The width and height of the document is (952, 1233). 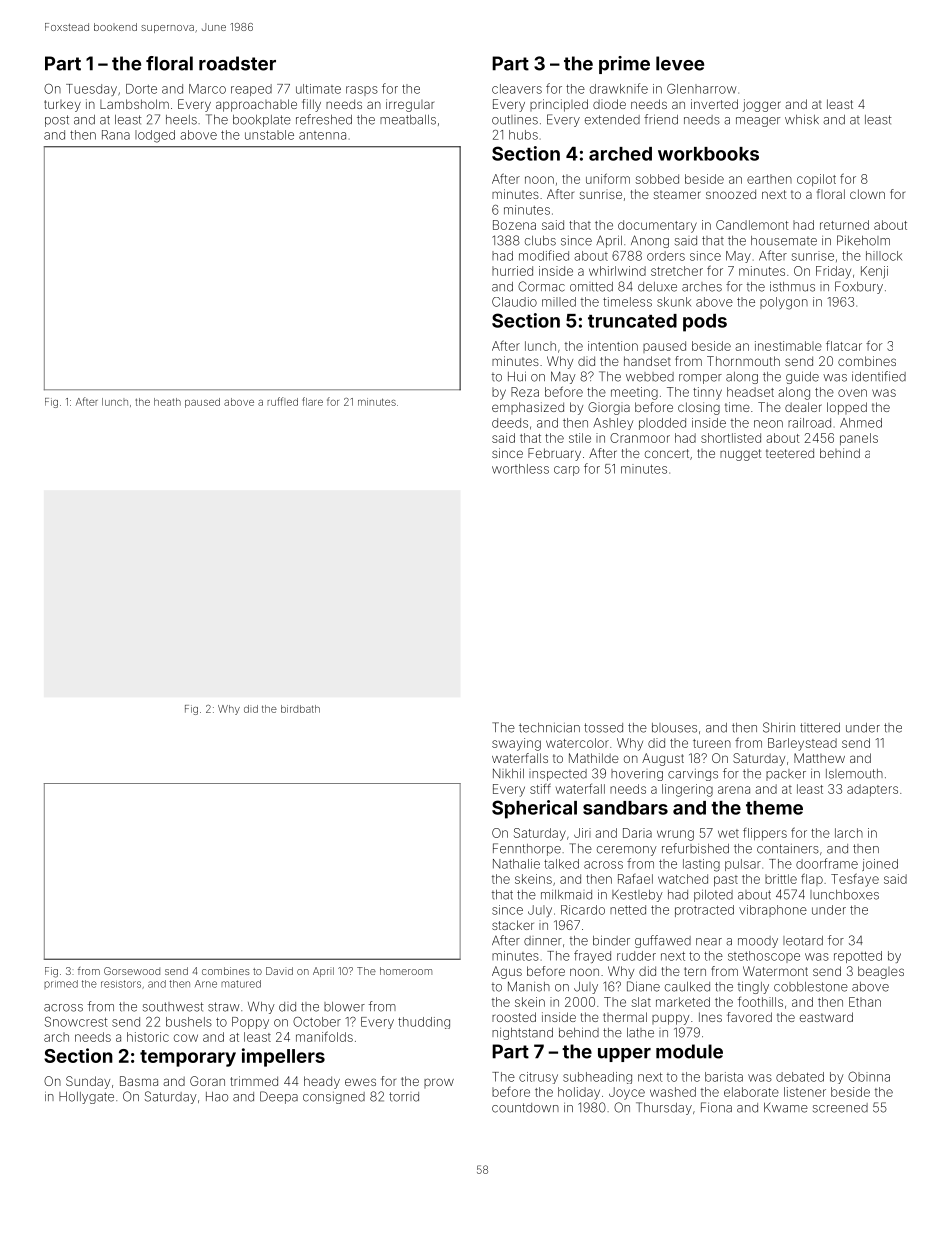 What do you see at coordinates (116, 135) in the document?
I see `Rana` at bounding box center [116, 135].
